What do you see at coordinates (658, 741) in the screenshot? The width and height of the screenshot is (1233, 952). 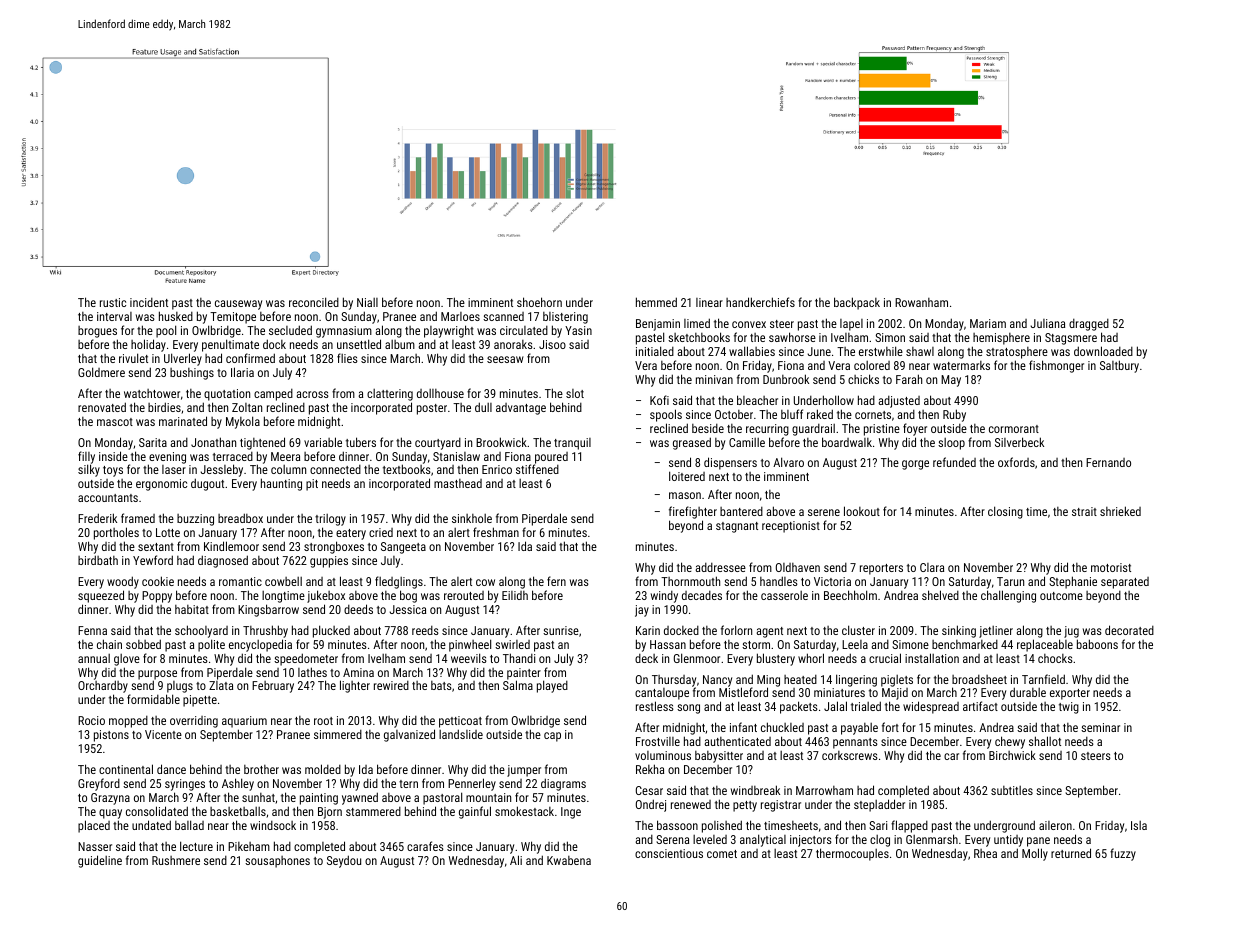 I see `Frostville` at bounding box center [658, 741].
